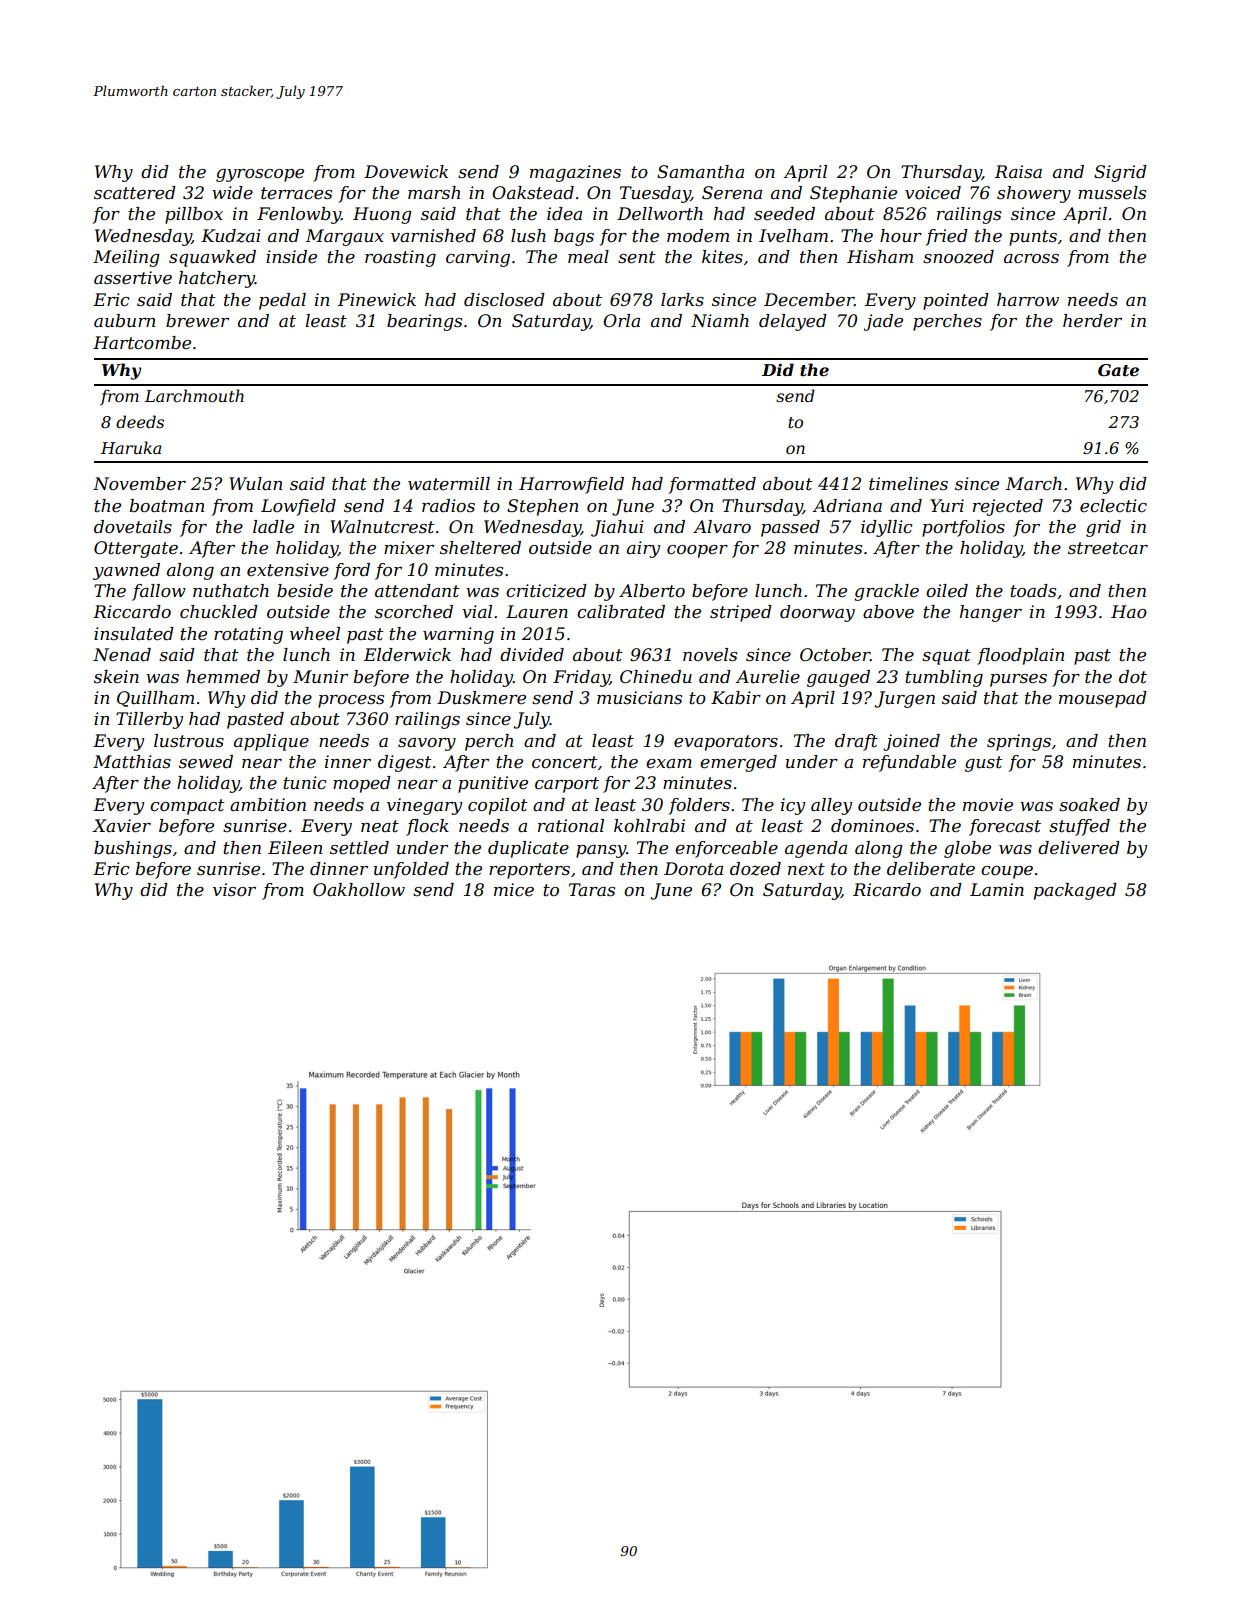  What do you see at coordinates (234, 889) in the image?
I see `visor` at bounding box center [234, 889].
